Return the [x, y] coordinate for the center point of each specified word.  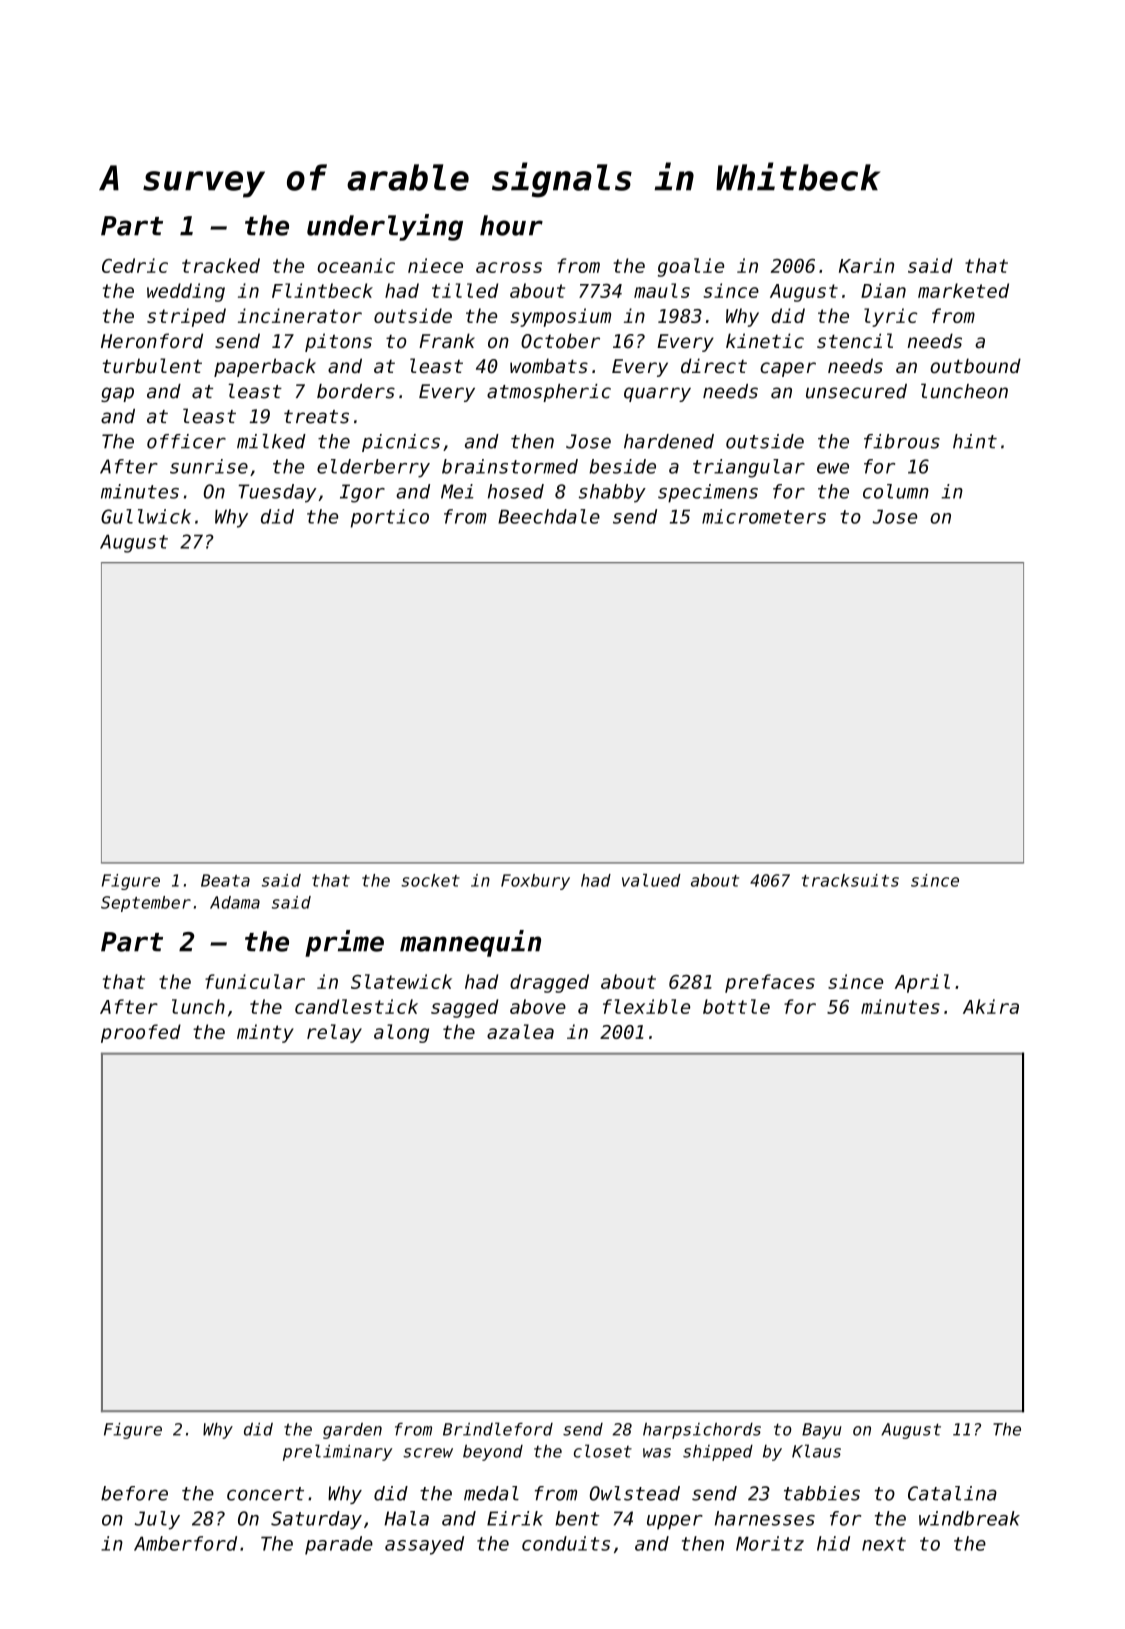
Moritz [770, 1543]
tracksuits [850, 880]
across [509, 267]
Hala [406, 1518]
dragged [549, 983]
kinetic [765, 341]
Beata [225, 880]
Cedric [135, 265]
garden [352, 1431]
